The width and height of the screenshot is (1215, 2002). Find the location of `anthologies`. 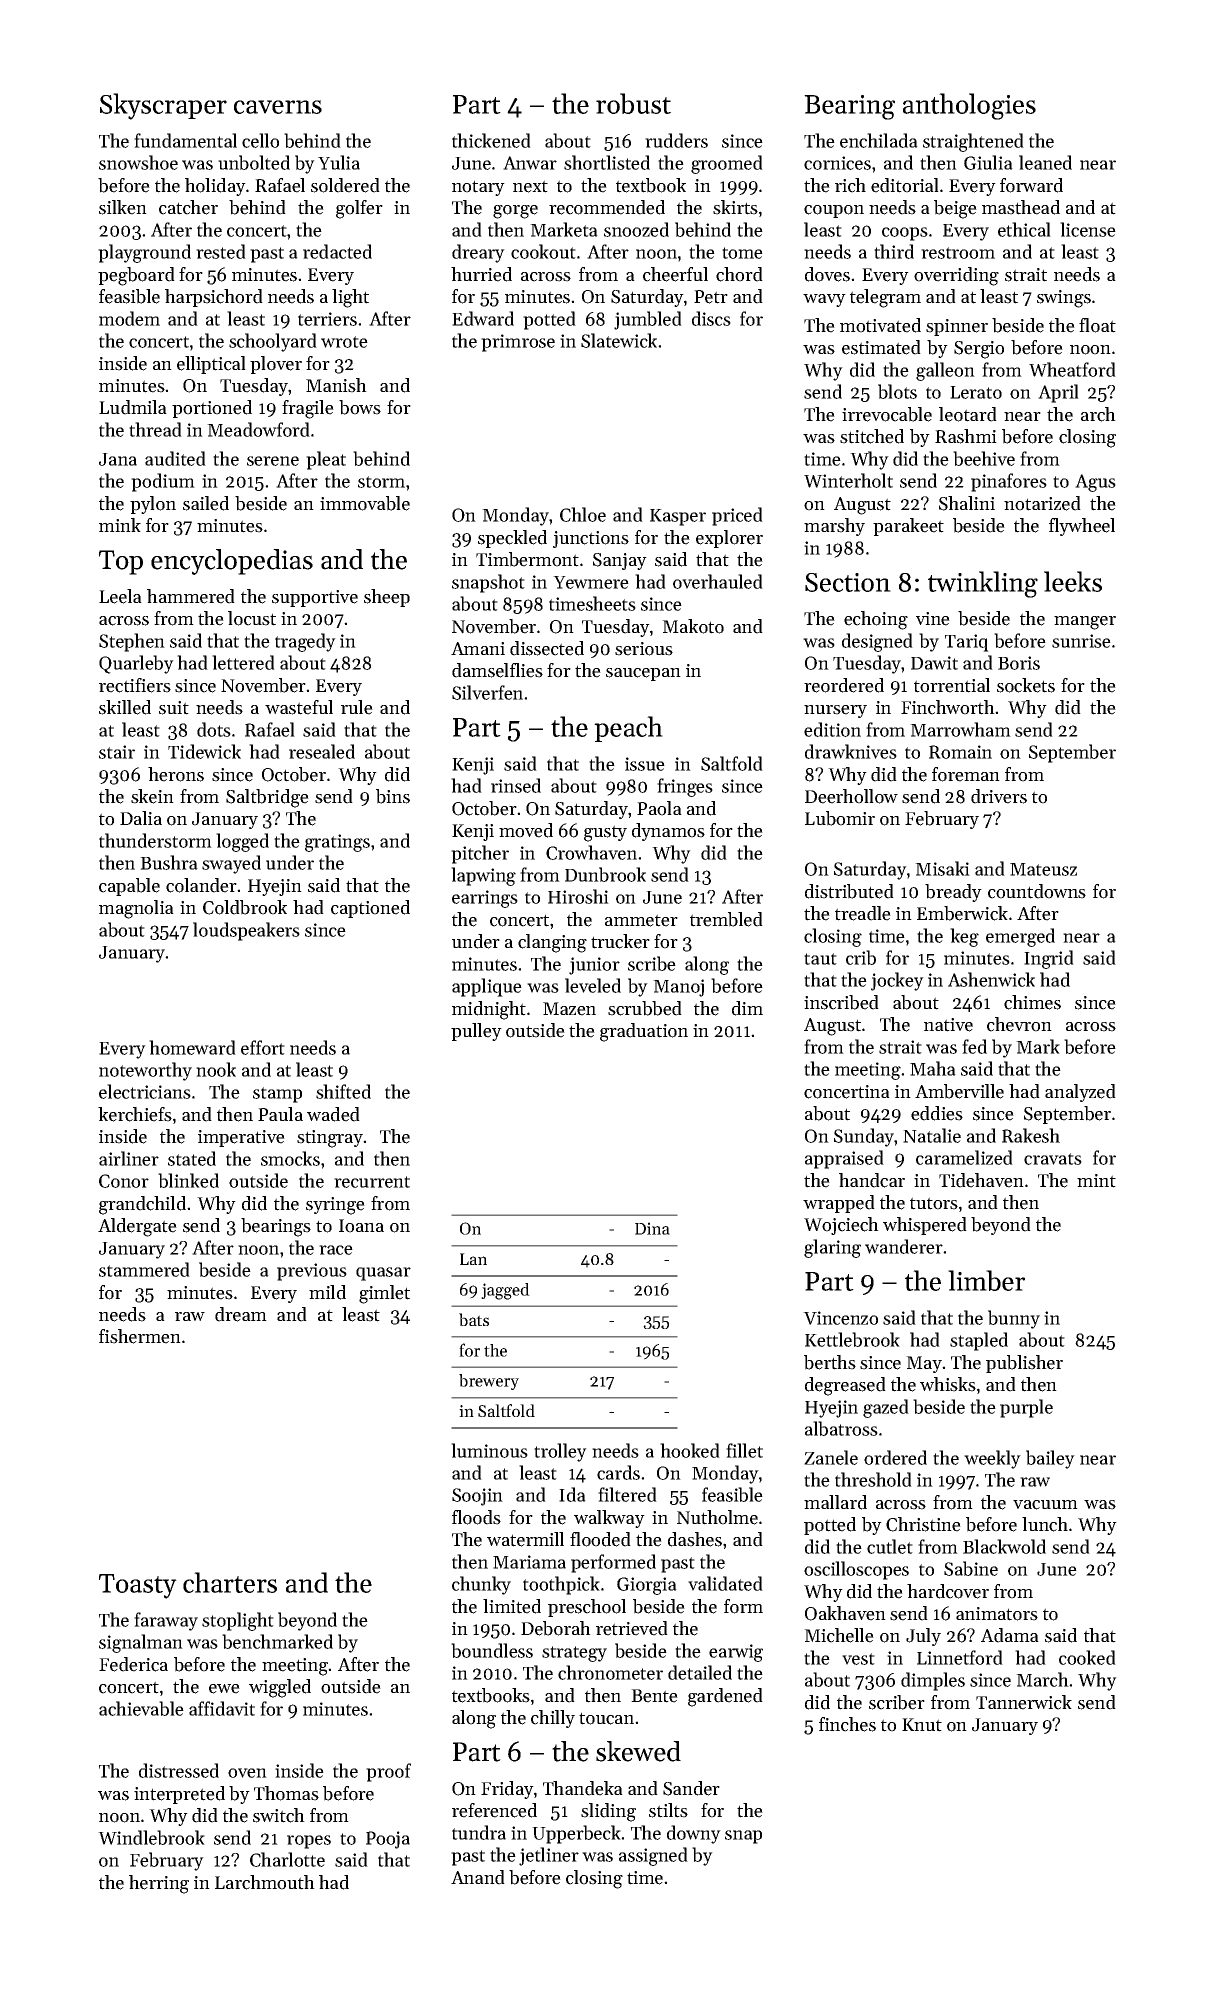

anthologies is located at coordinates (969, 106).
